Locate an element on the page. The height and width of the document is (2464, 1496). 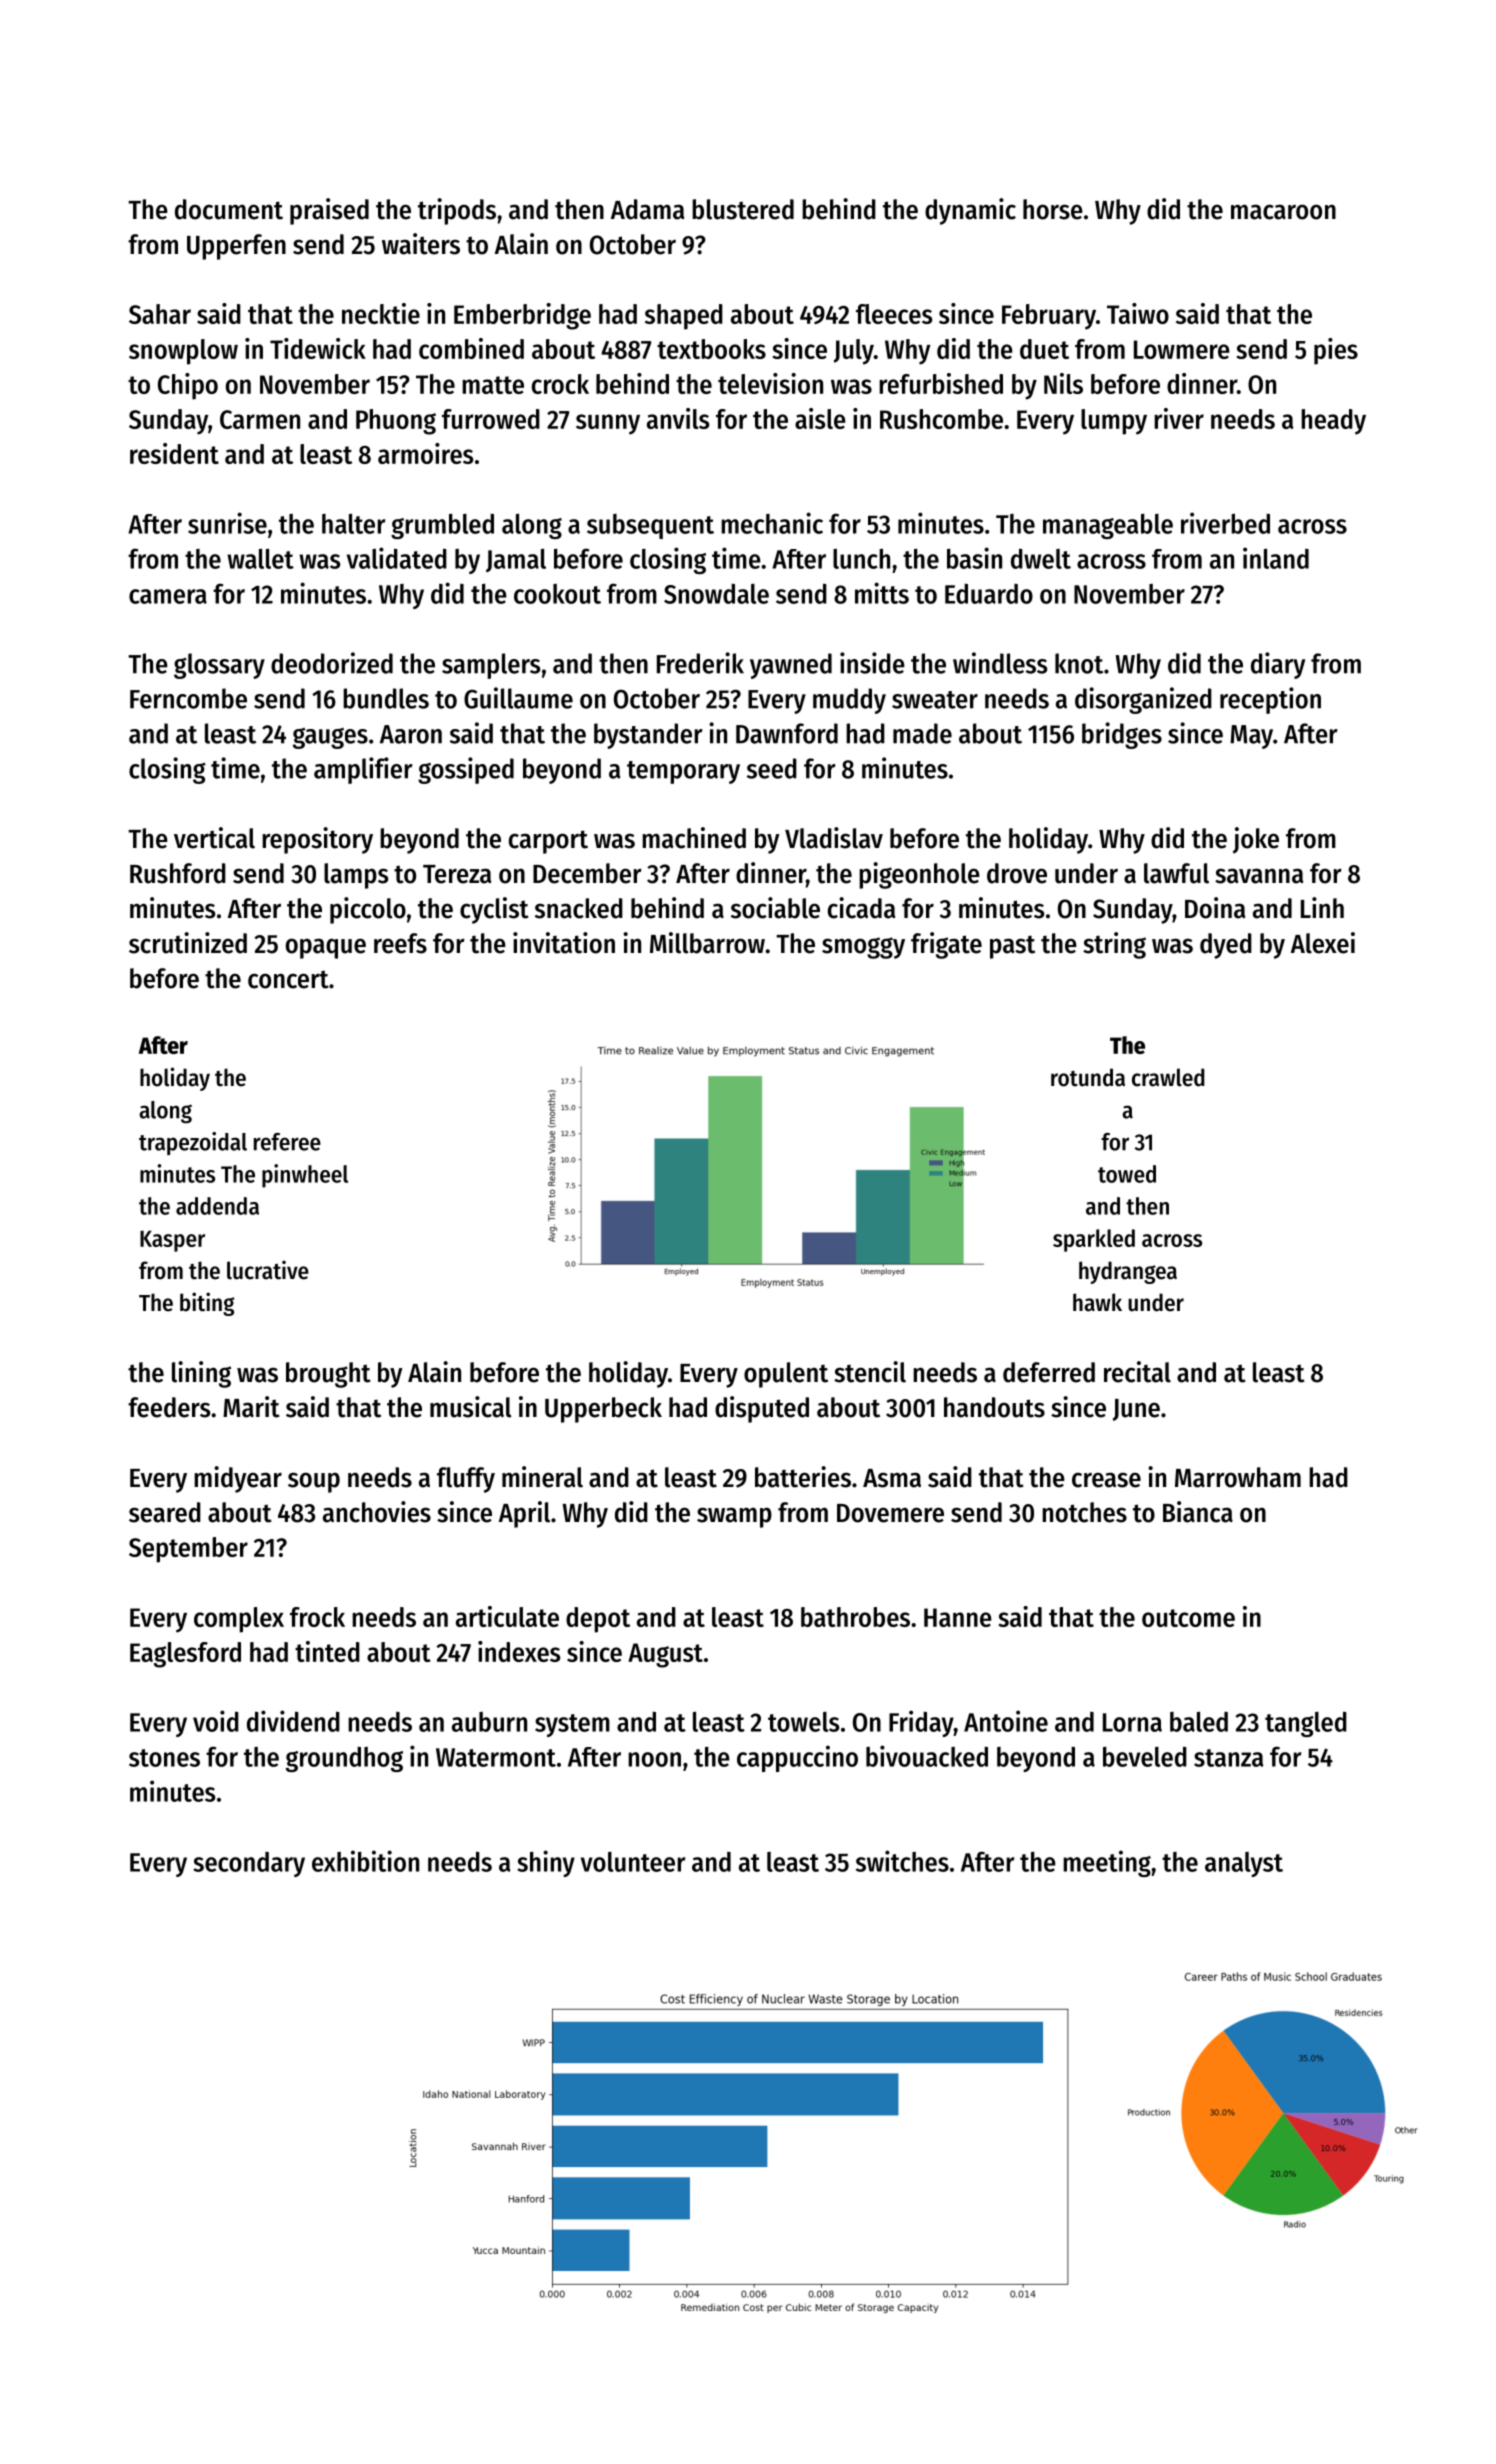
anvils is located at coordinates (678, 418).
